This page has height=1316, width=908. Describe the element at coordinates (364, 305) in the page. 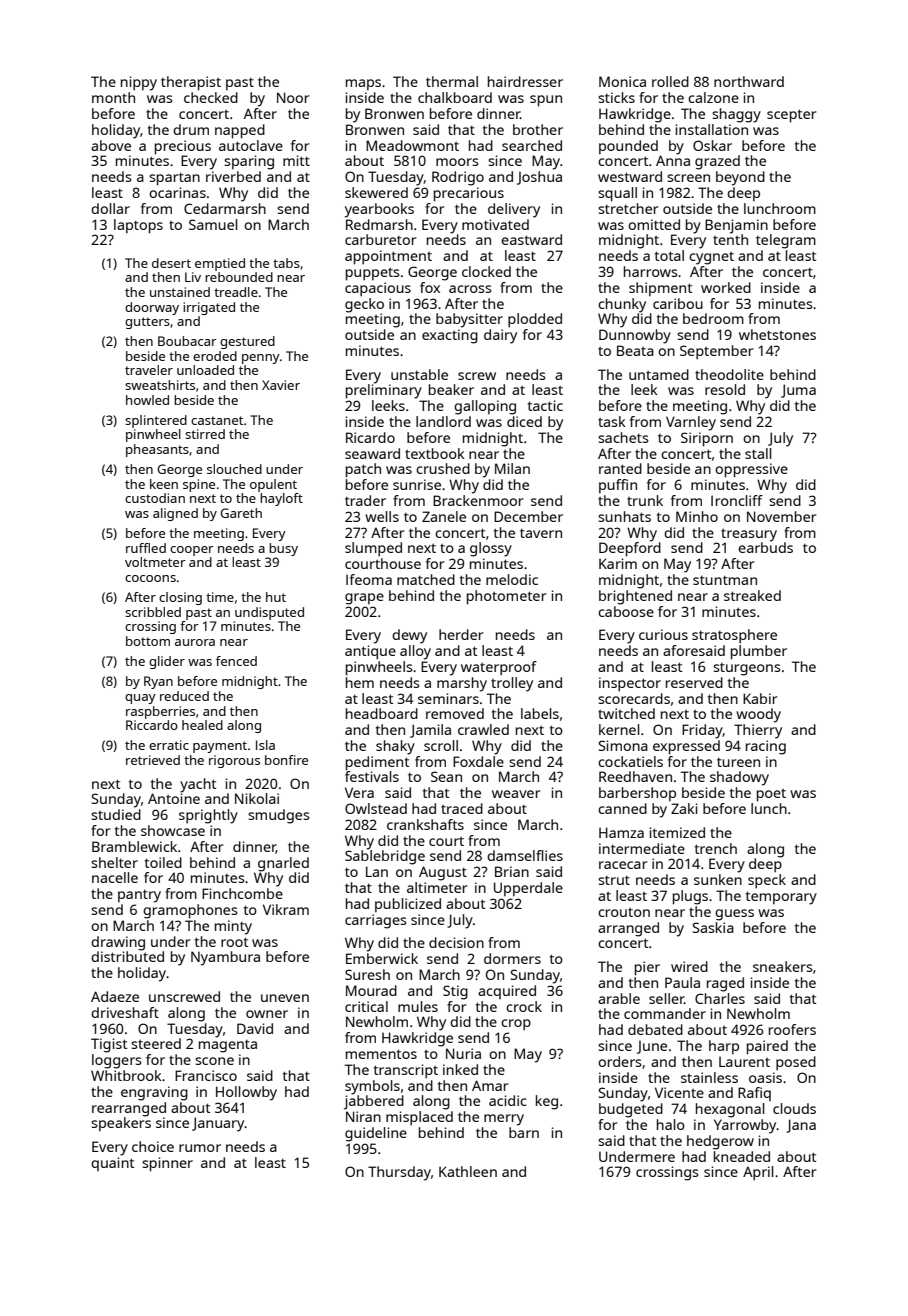

I see `gecko` at that location.
